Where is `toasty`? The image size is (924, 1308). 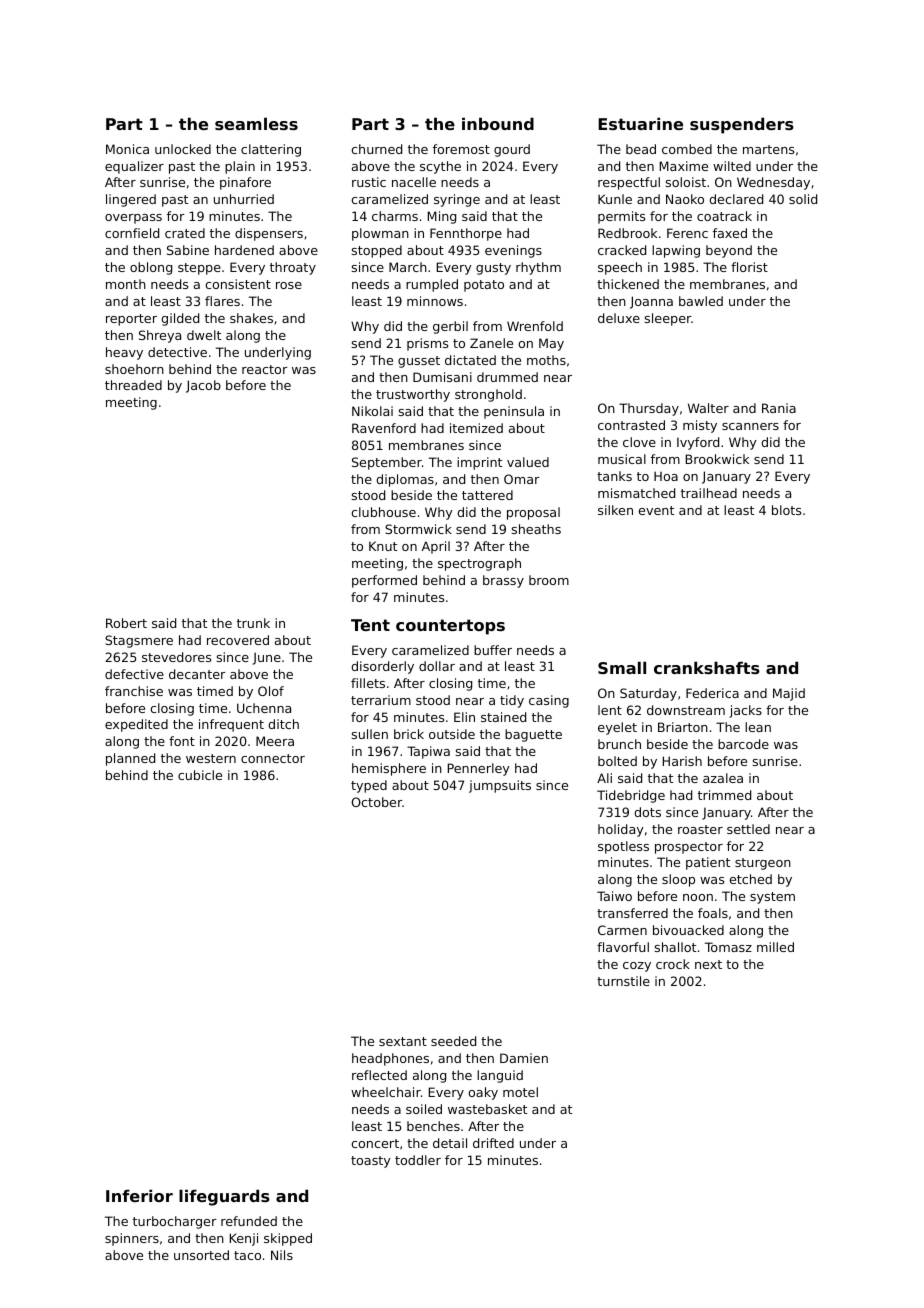
toasty is located at coordinates (370, 1162).
